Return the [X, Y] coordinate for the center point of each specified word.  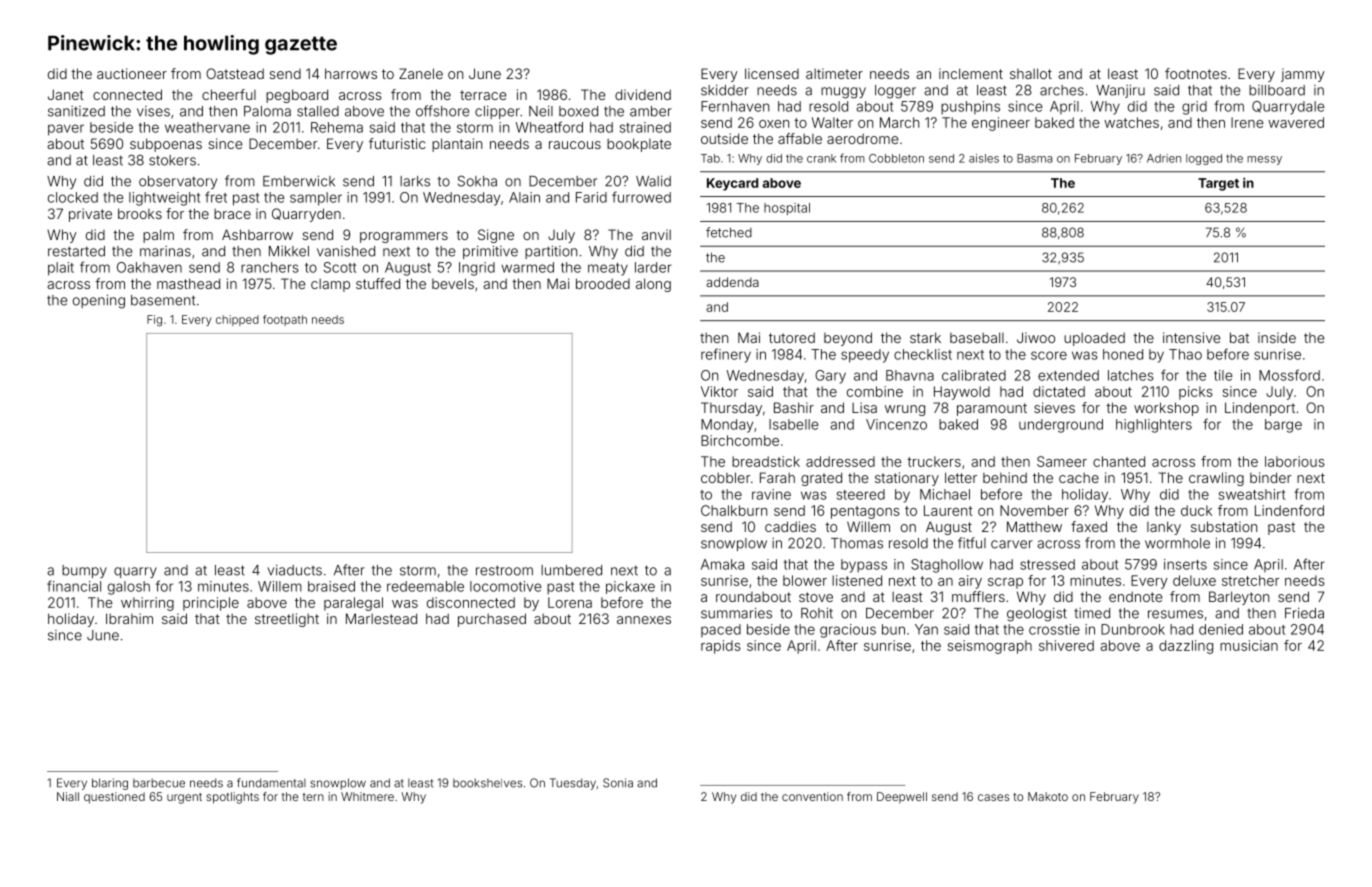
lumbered [571, 570]
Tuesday [573, 784]
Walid [653, 181]
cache [1079, 477]
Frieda [1304, 613]
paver [66, 130]
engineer [1001, 124]
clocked [73, 197]
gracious [848, 631]
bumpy [84, 571]
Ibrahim [129, 618]
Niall [68, 796]
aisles [984, 158]
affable [800, 138]
